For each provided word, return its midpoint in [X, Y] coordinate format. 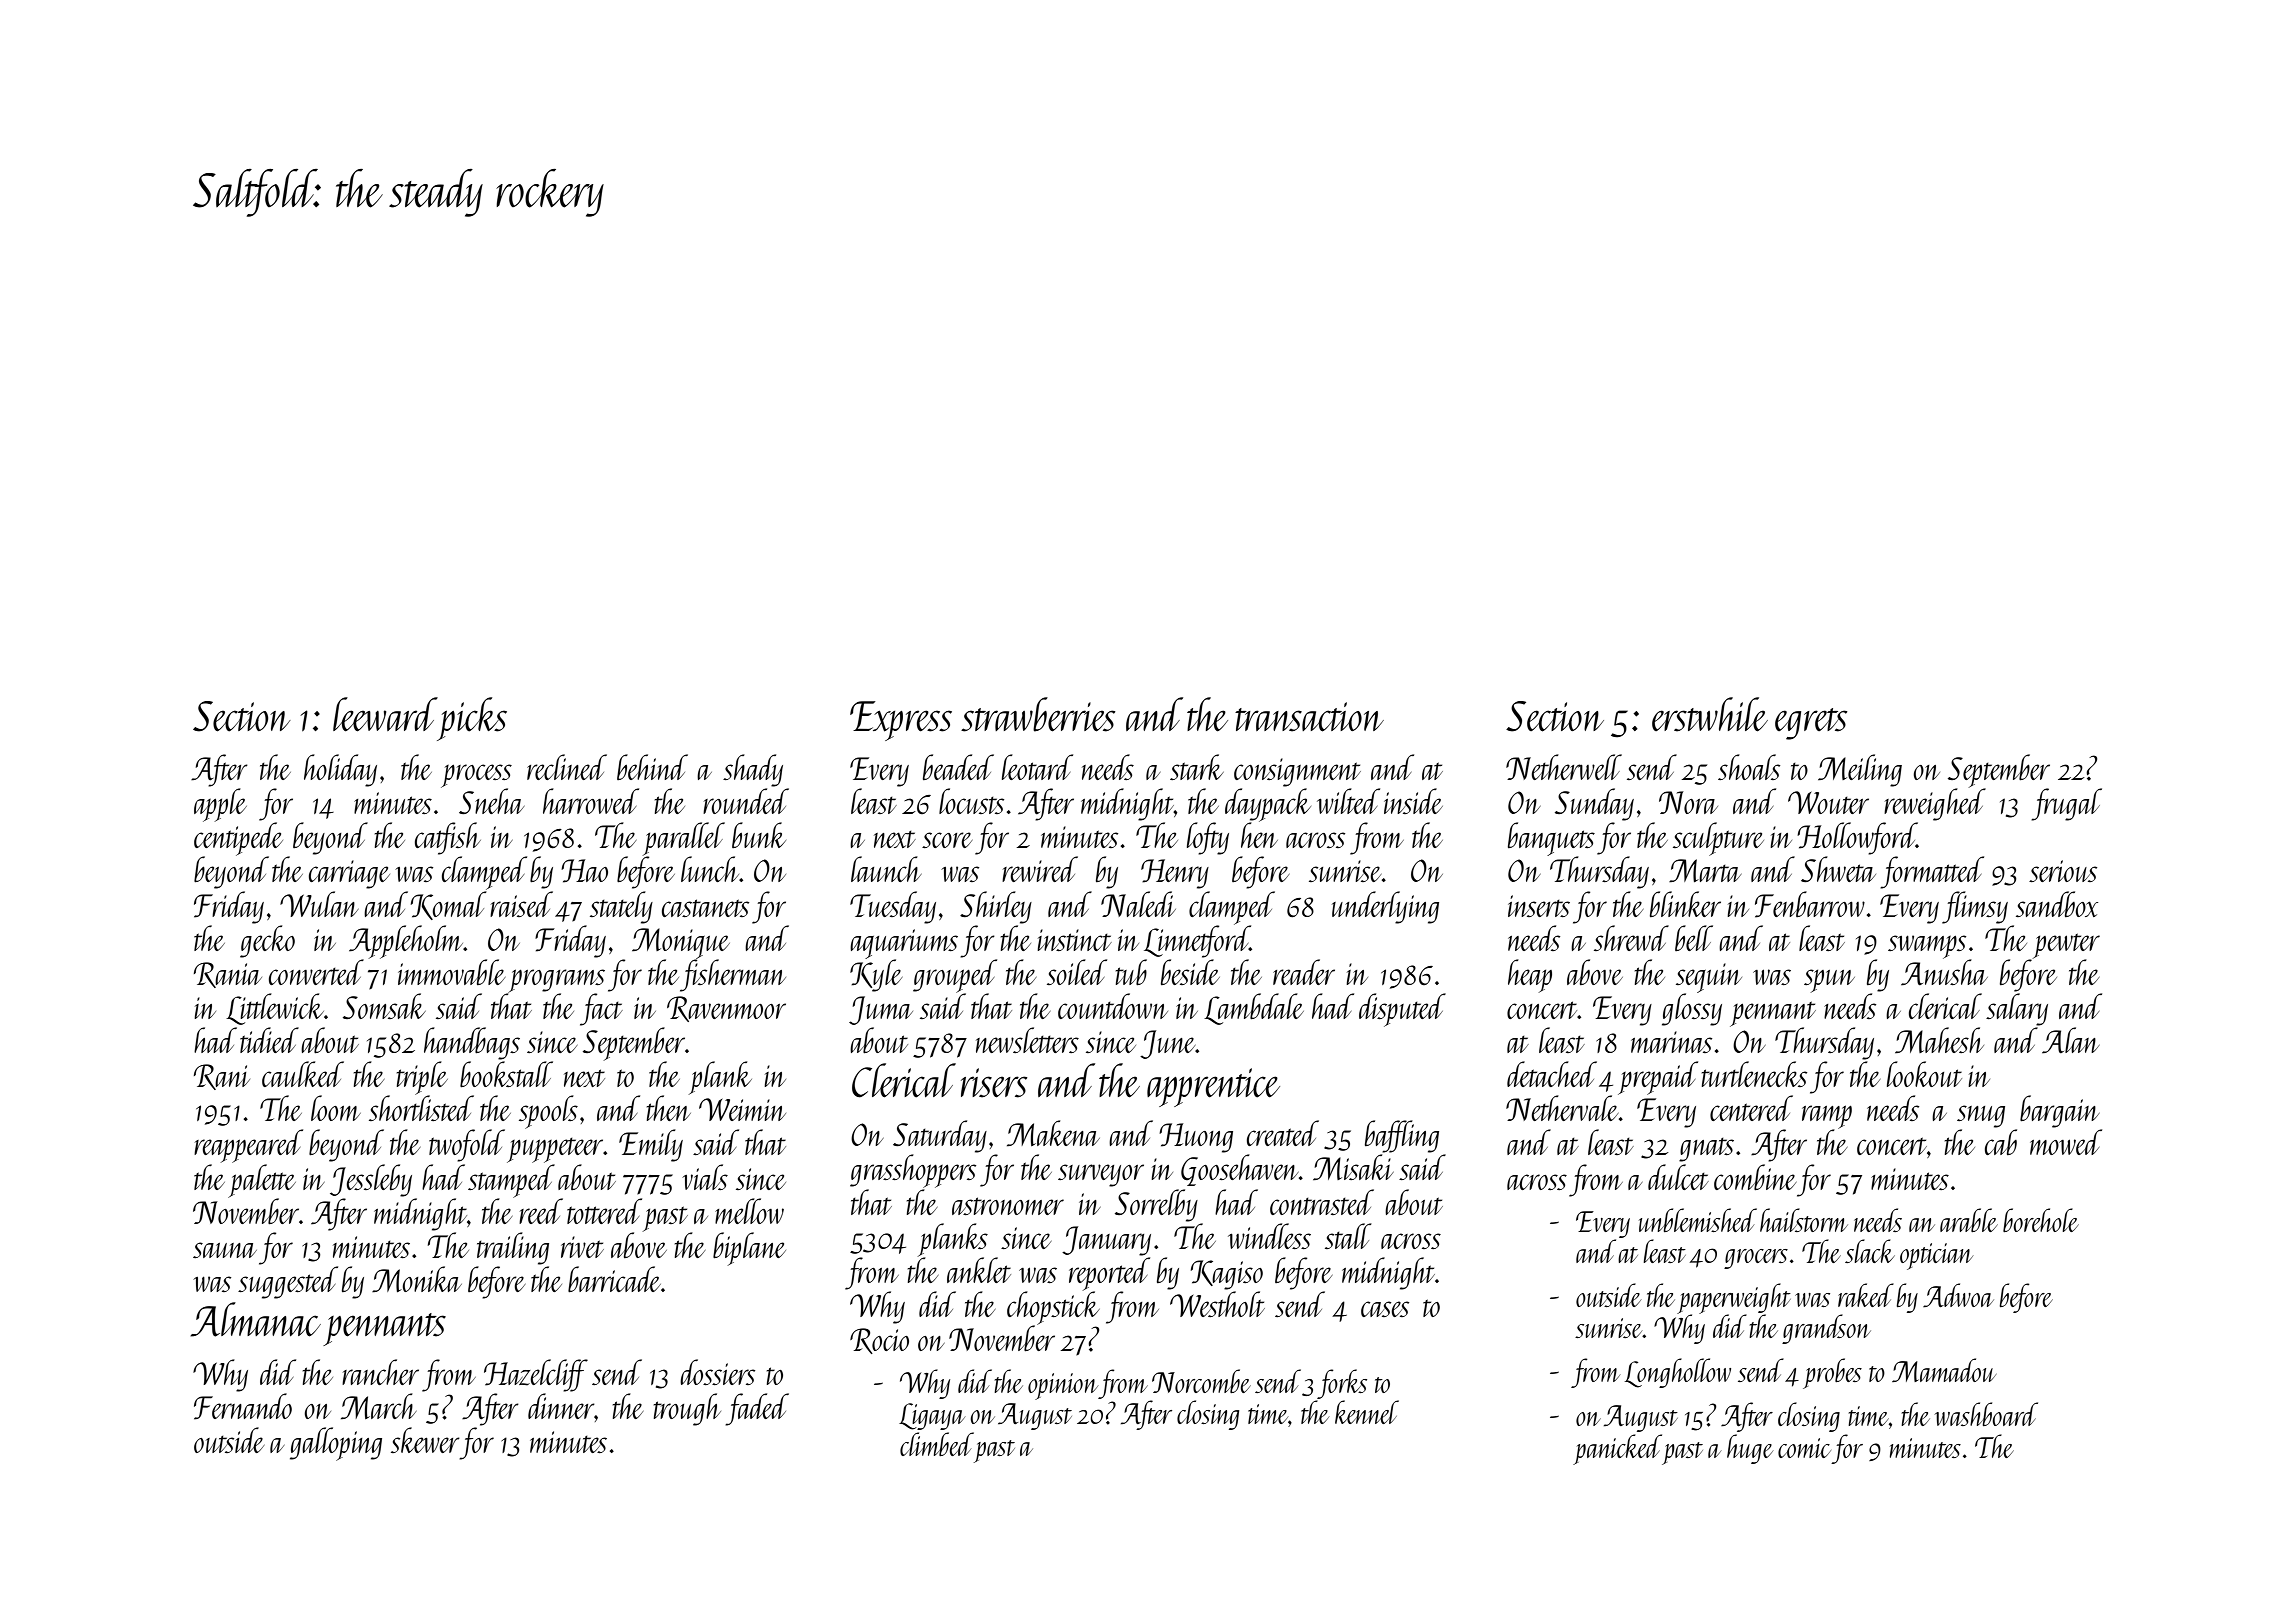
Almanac [255, 1319]
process [476, 776]
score [947, 840]
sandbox [2057, 904]
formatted [1932, 872]
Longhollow [1678, 1373]
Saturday [940, 1136]
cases [1385, 1309]
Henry [1175, 874]
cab [2001, 1142]
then [669, 1108]
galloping [336, 1444]
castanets [705, 908]
